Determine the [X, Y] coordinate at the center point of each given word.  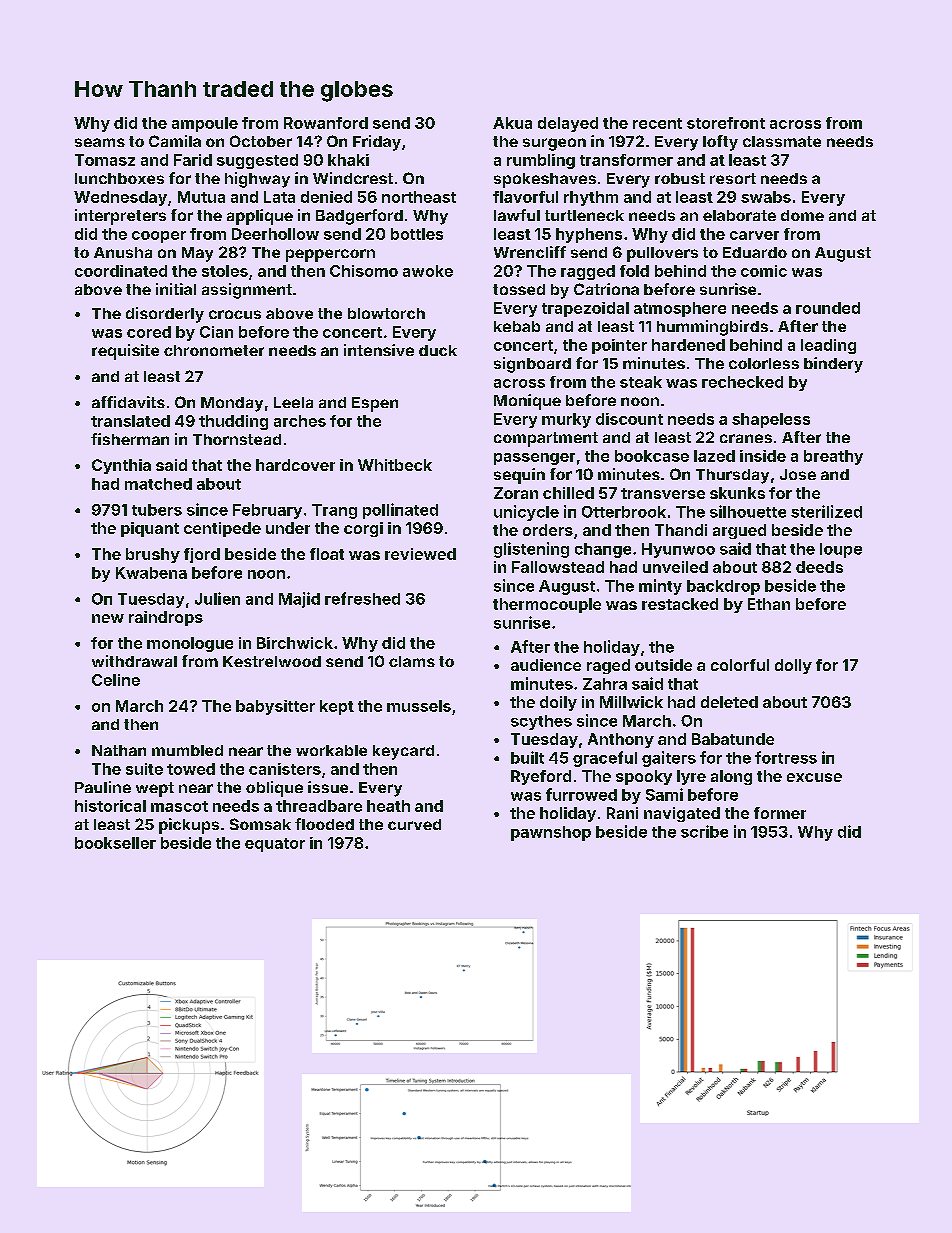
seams [100, 142]
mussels [419, 706]
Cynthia [121, 466]
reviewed [420, 554]
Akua [512, 123]
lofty [720, 143]
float [327, 554]
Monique [527, 402]
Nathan [119, 750]
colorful [740, 665]
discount [629, 419]
